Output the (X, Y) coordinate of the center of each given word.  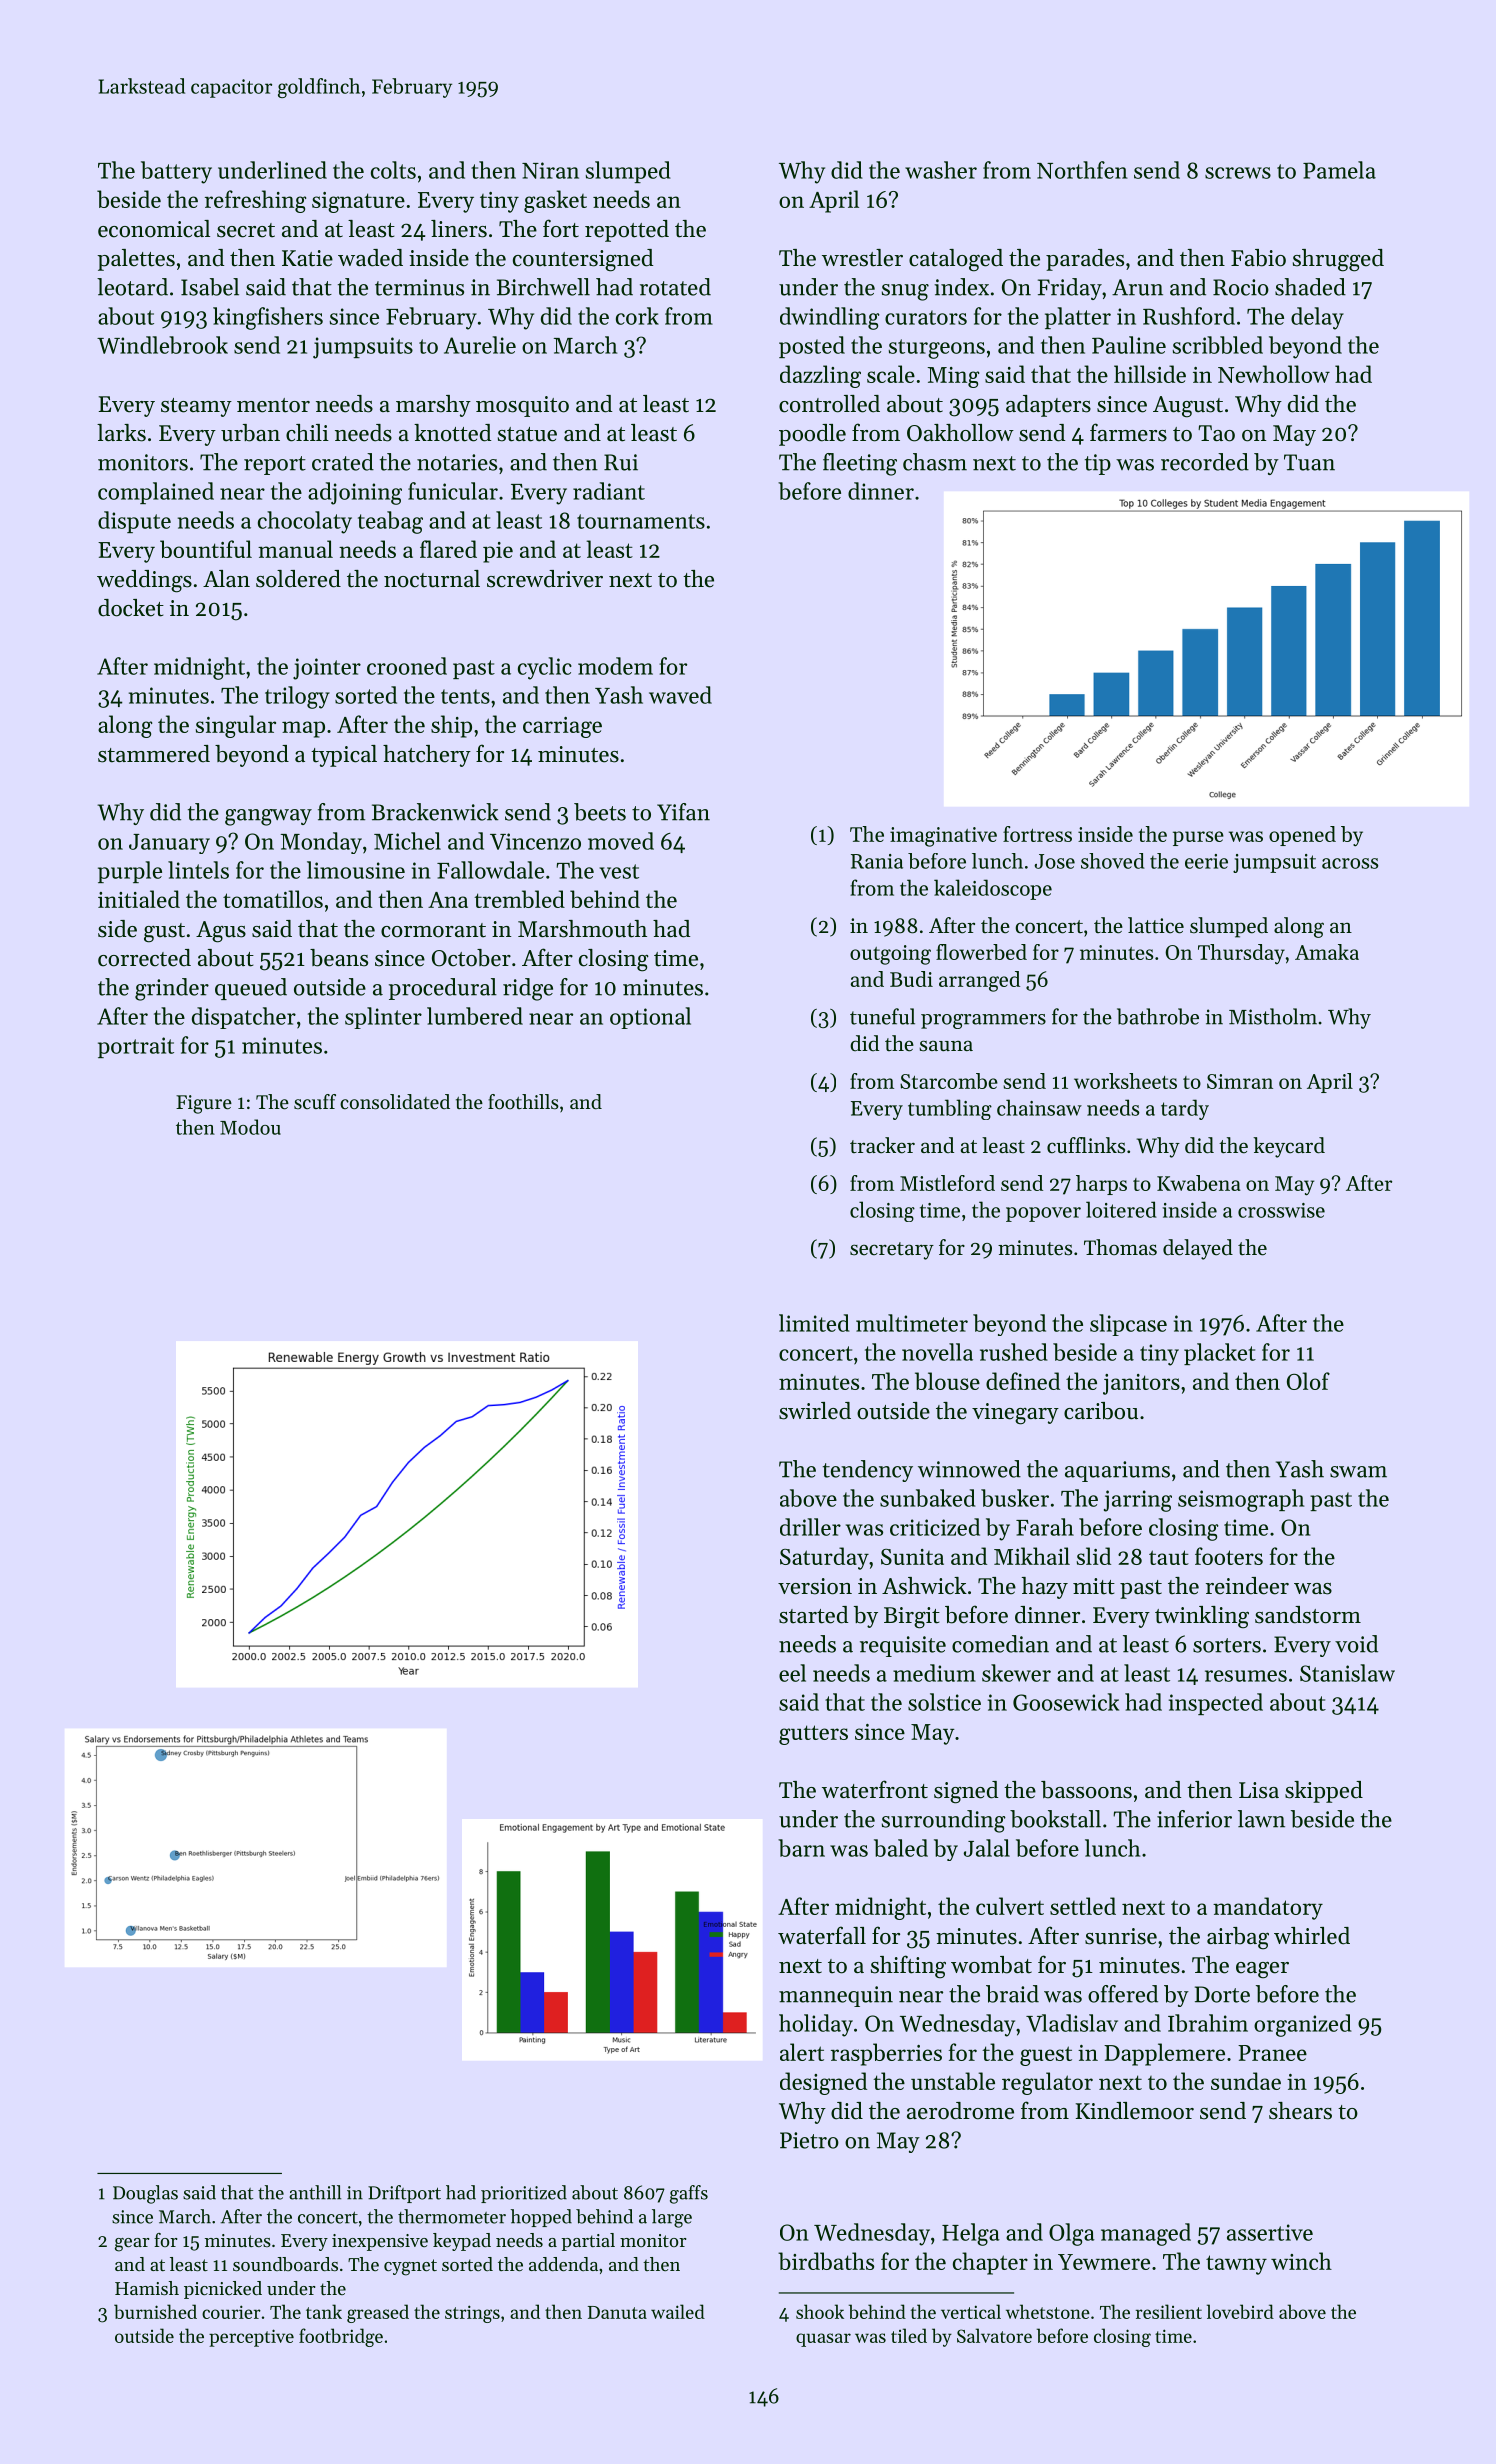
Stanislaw (1347, 1673)
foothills (523, 1102)
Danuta (617, 2312)
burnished (155, 2311)
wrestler (862, 258)
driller (810, 1527)
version (815, 1586)
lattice (1156, 925)
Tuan (1309, 462)
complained (156, 493)
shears (1300, 2111)
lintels (198, 870)
